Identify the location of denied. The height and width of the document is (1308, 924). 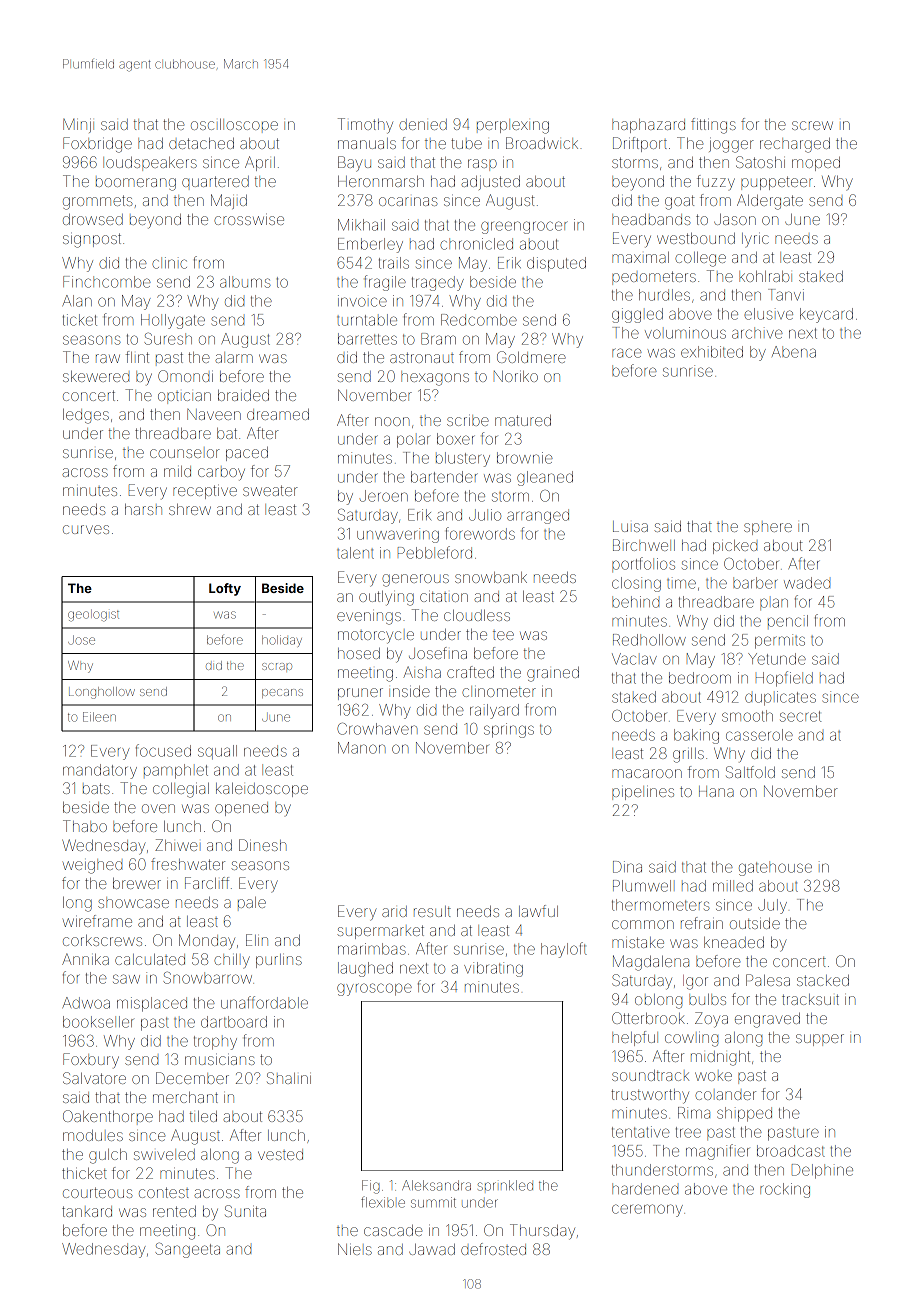
(423, 124).
